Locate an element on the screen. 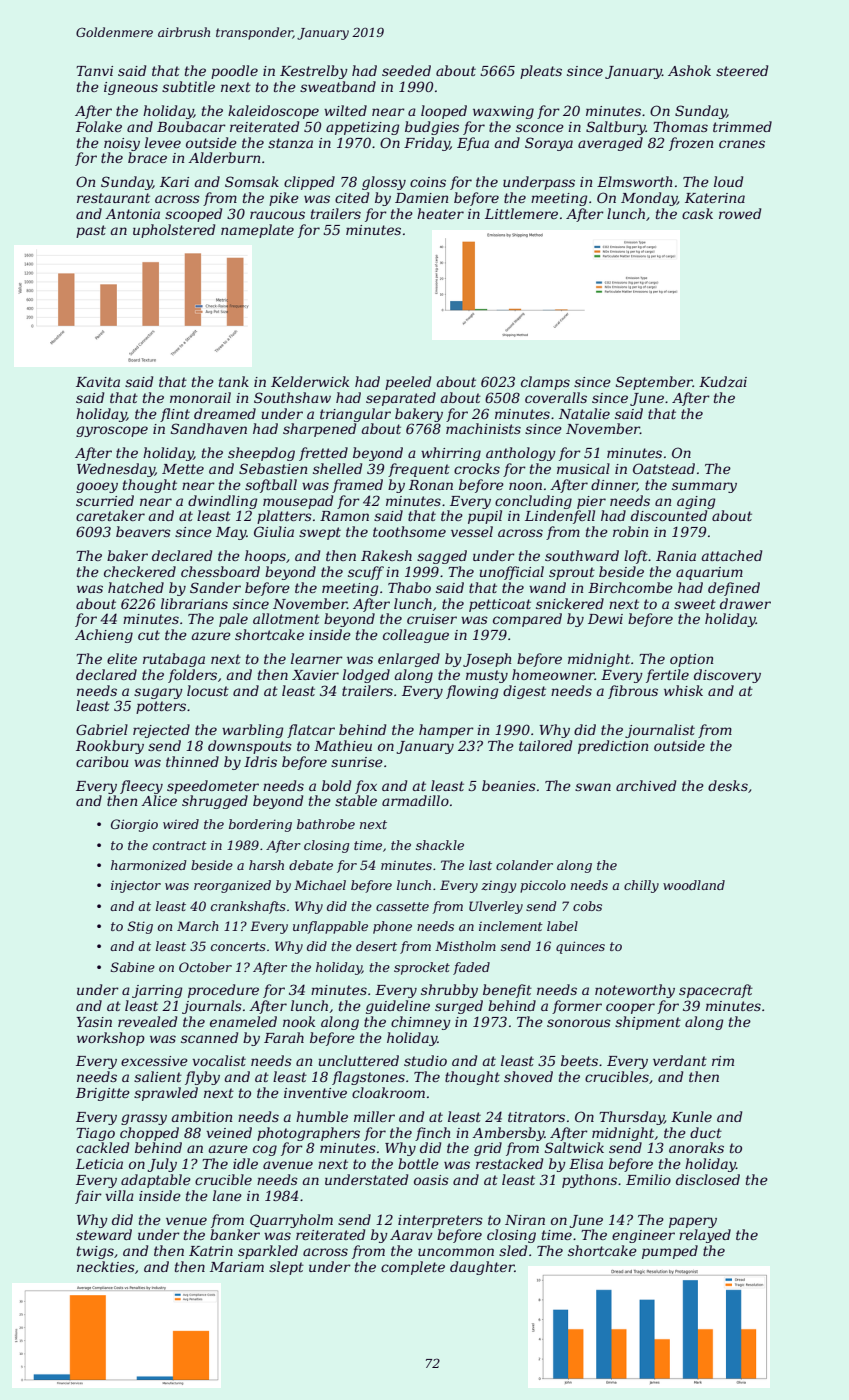 The height and width of the screenshot is (1400, 849). upholstered is located at coordinates (174, 231).
